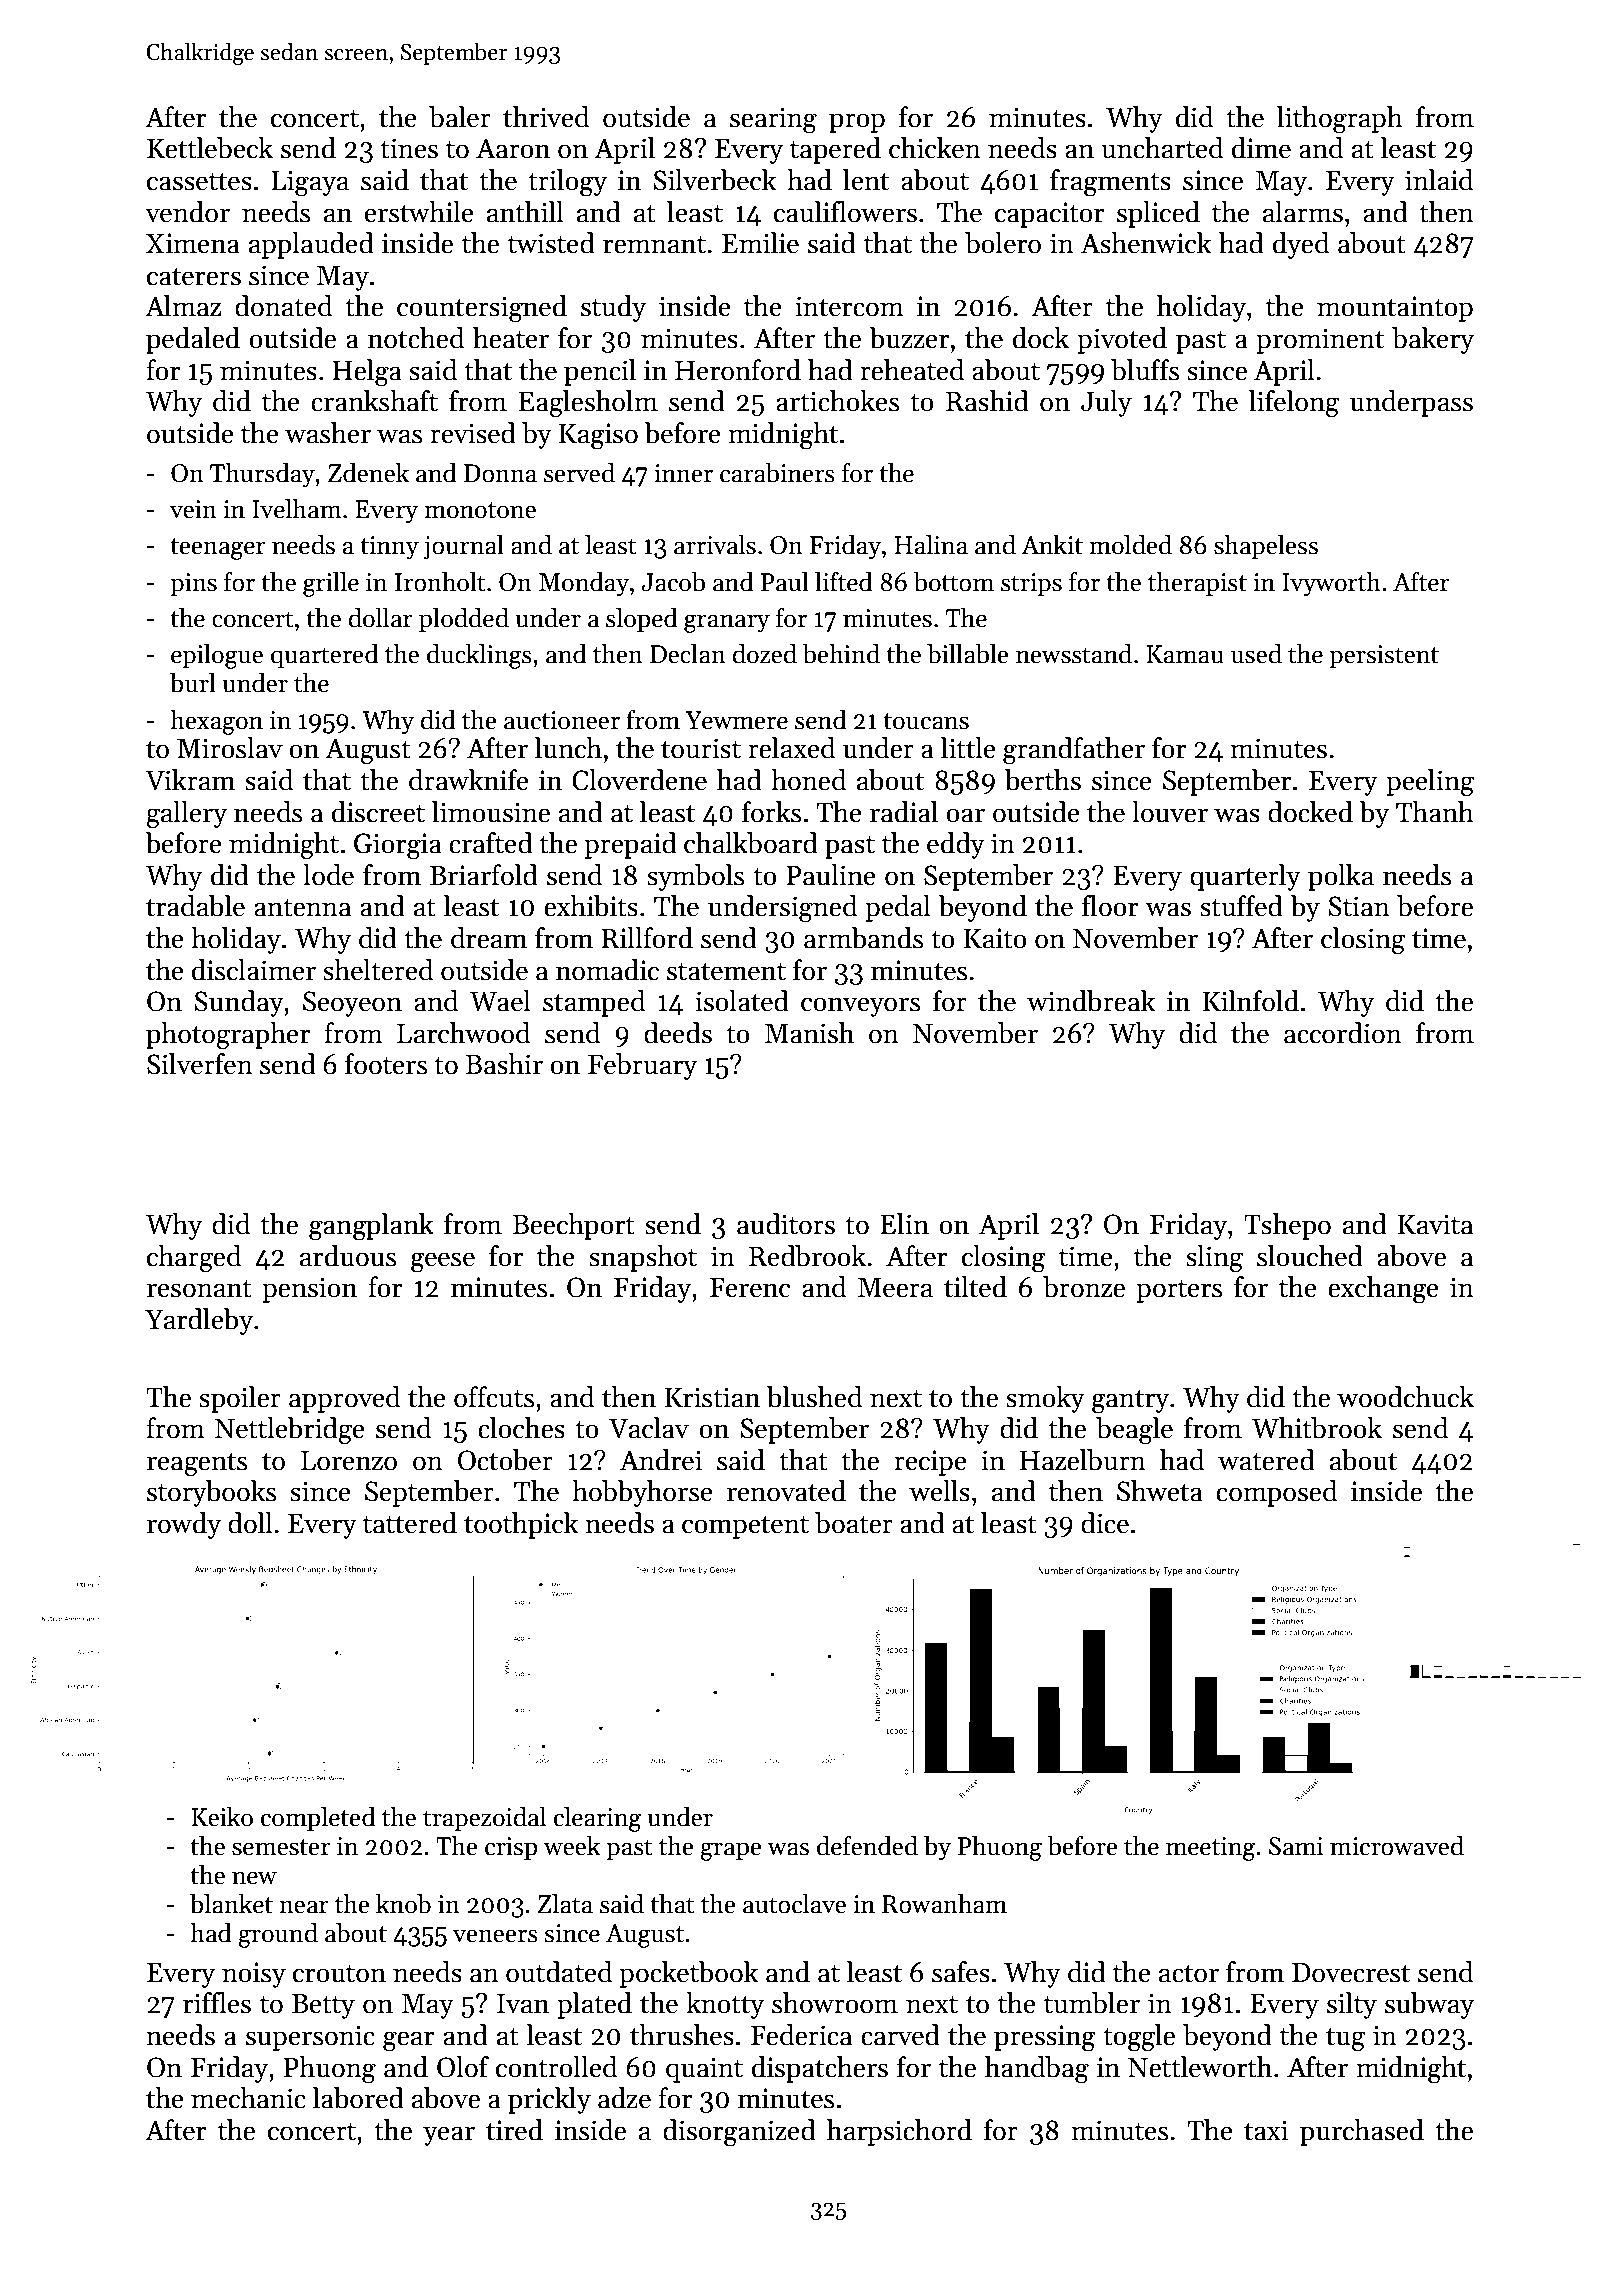  I want to click on photographer, so click(228, 1036).
